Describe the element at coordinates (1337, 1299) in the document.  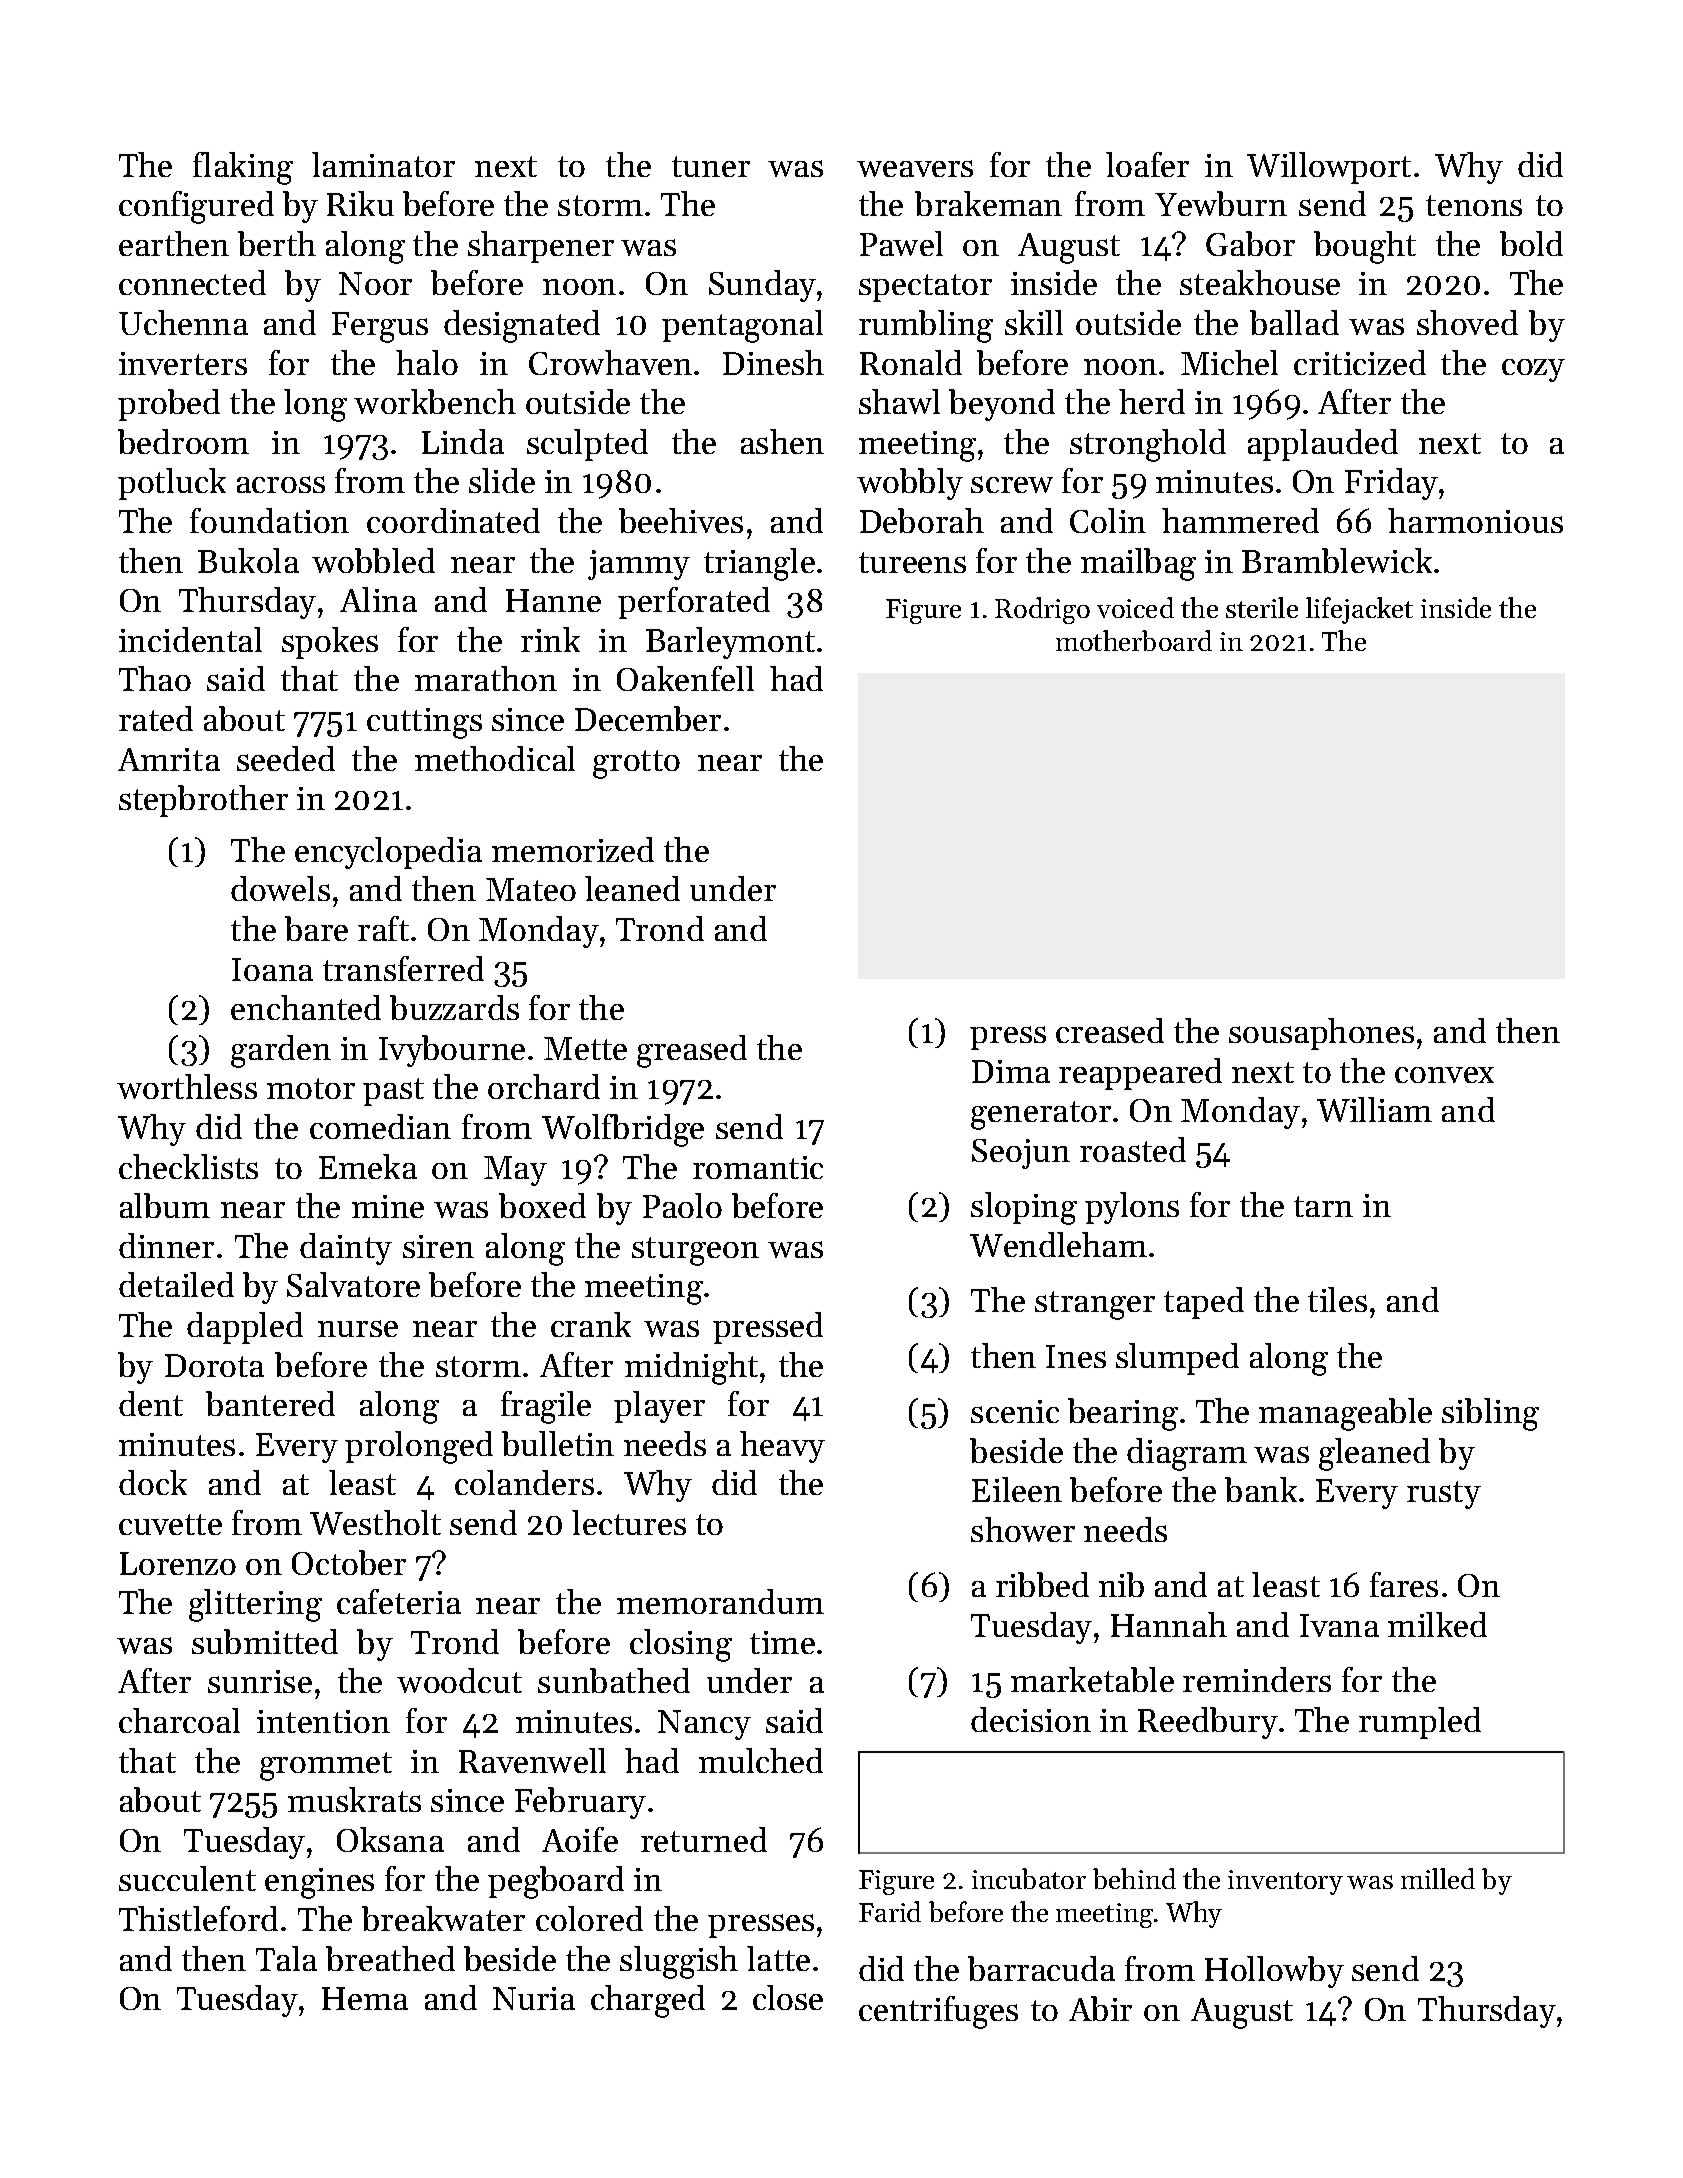
I see `tiles` at that location.
